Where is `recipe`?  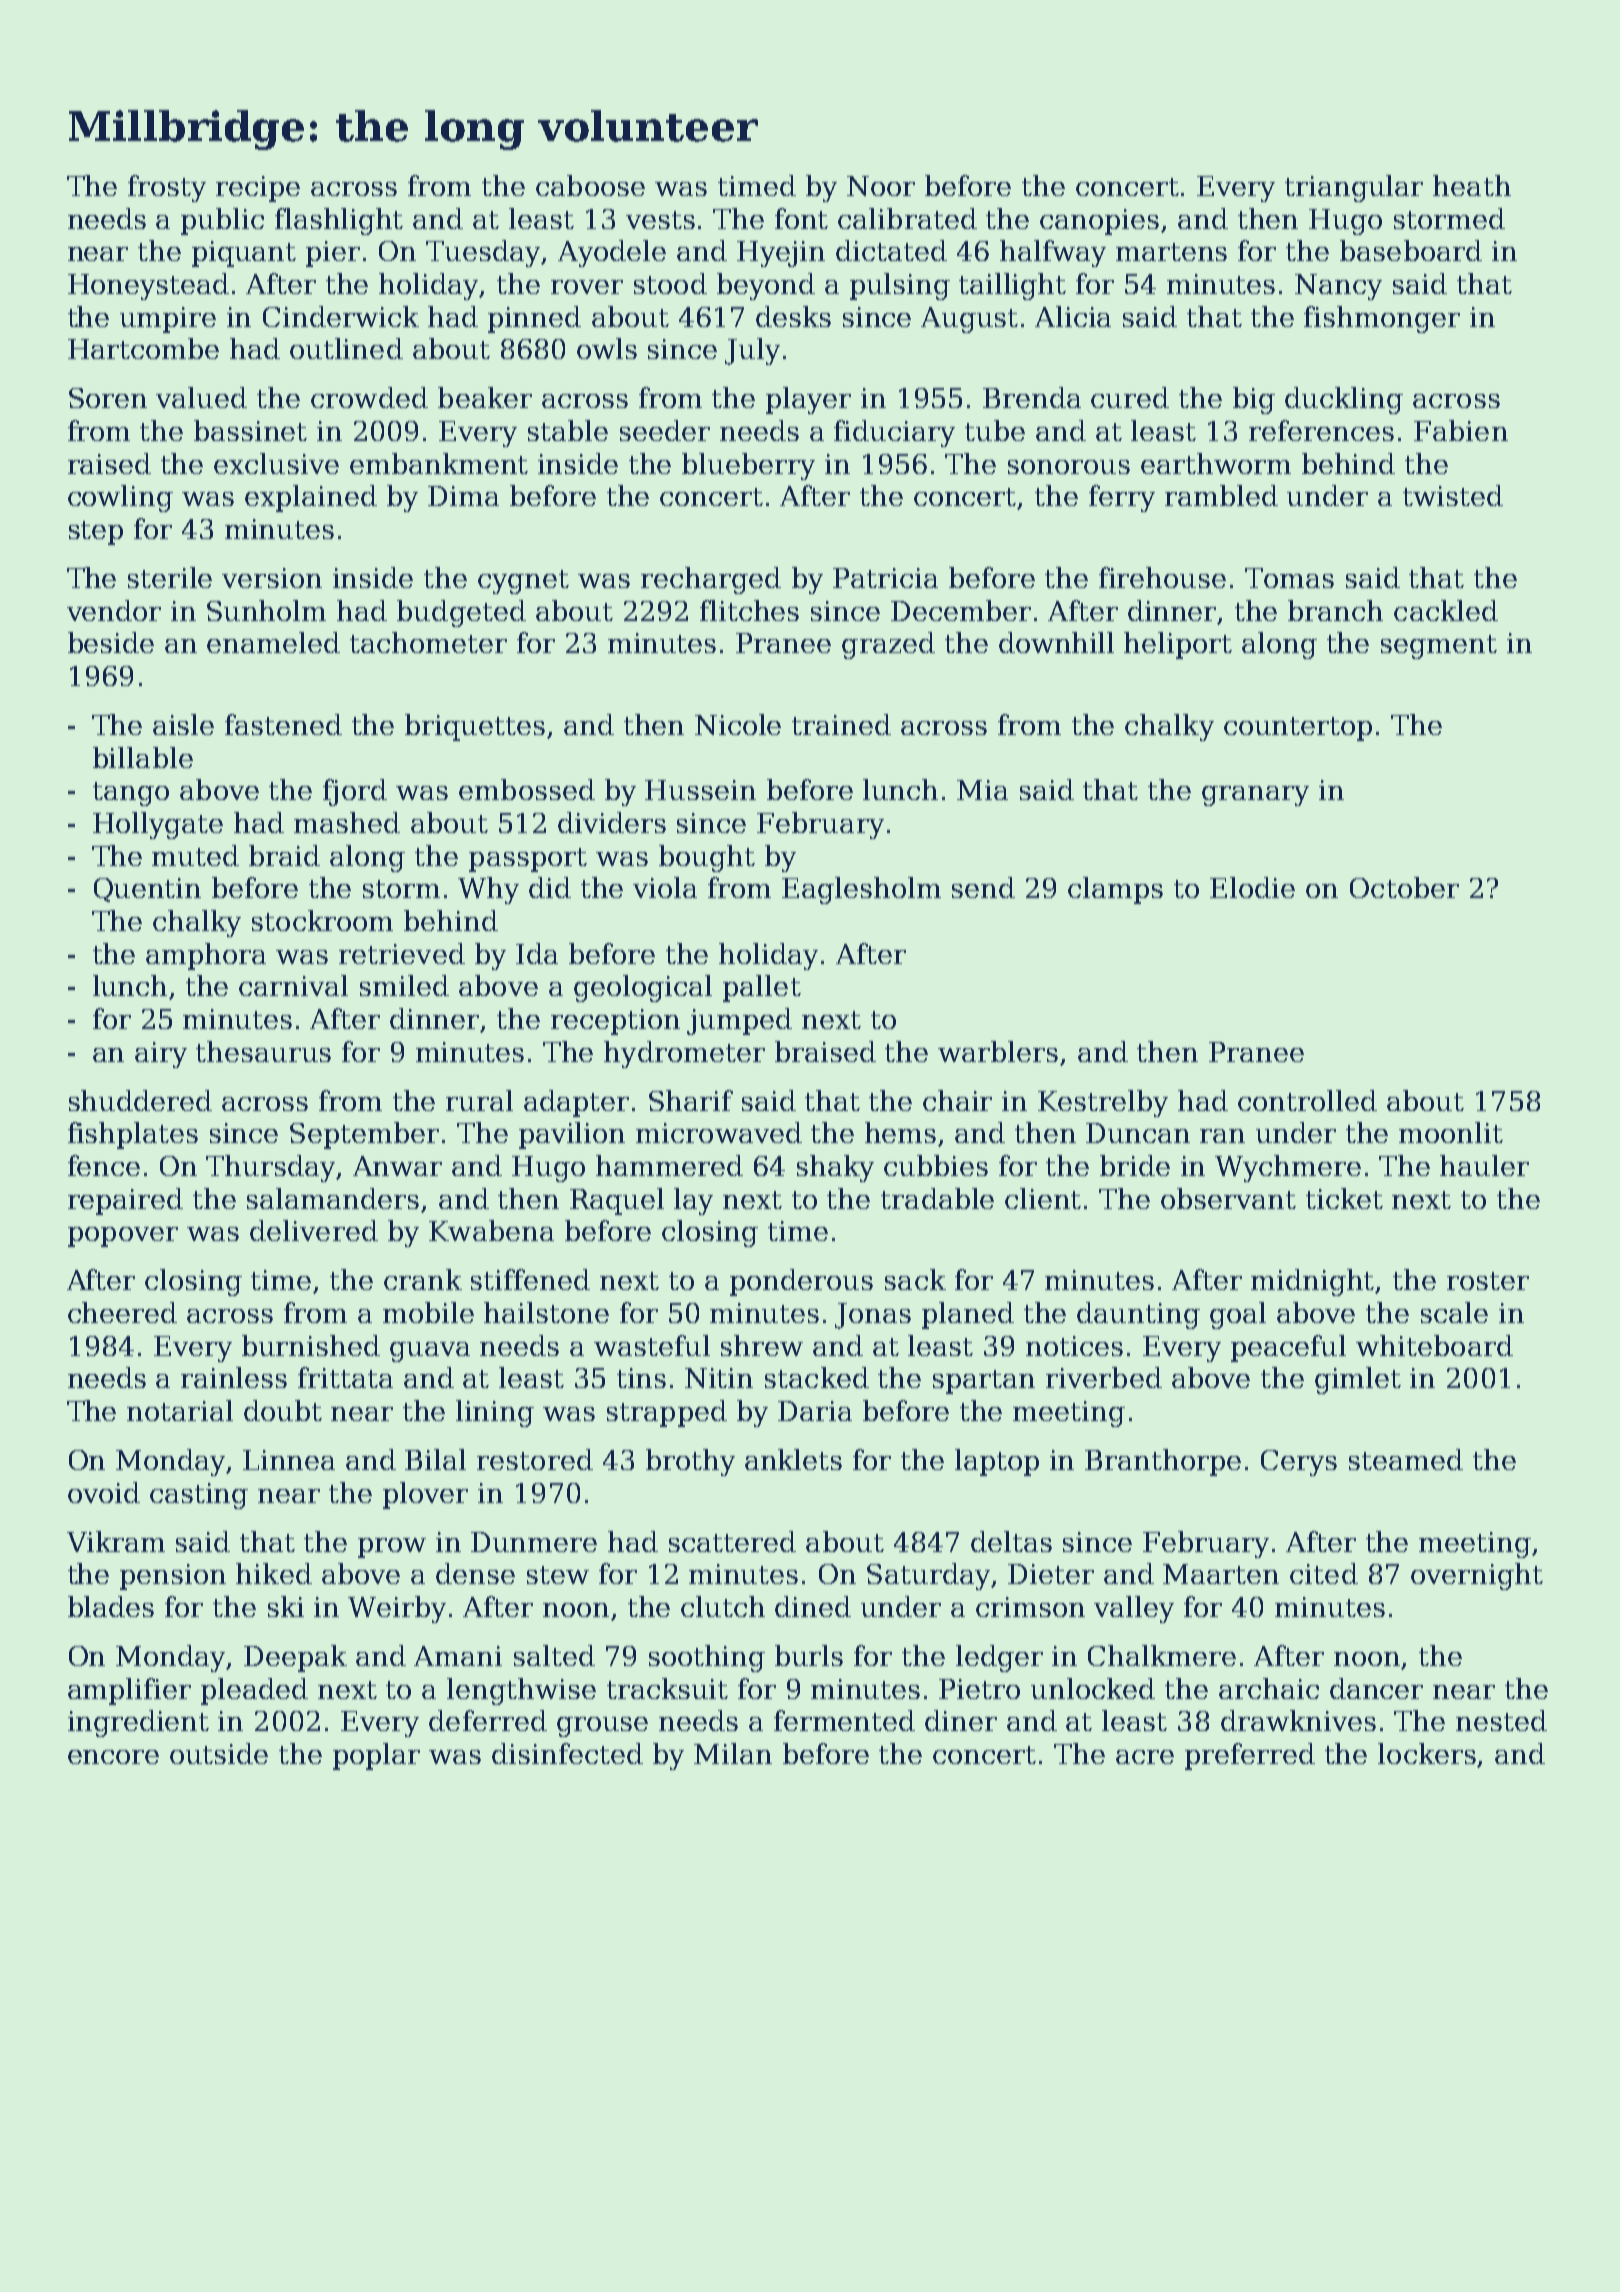
recipe is located at coordinates (258, 189).
